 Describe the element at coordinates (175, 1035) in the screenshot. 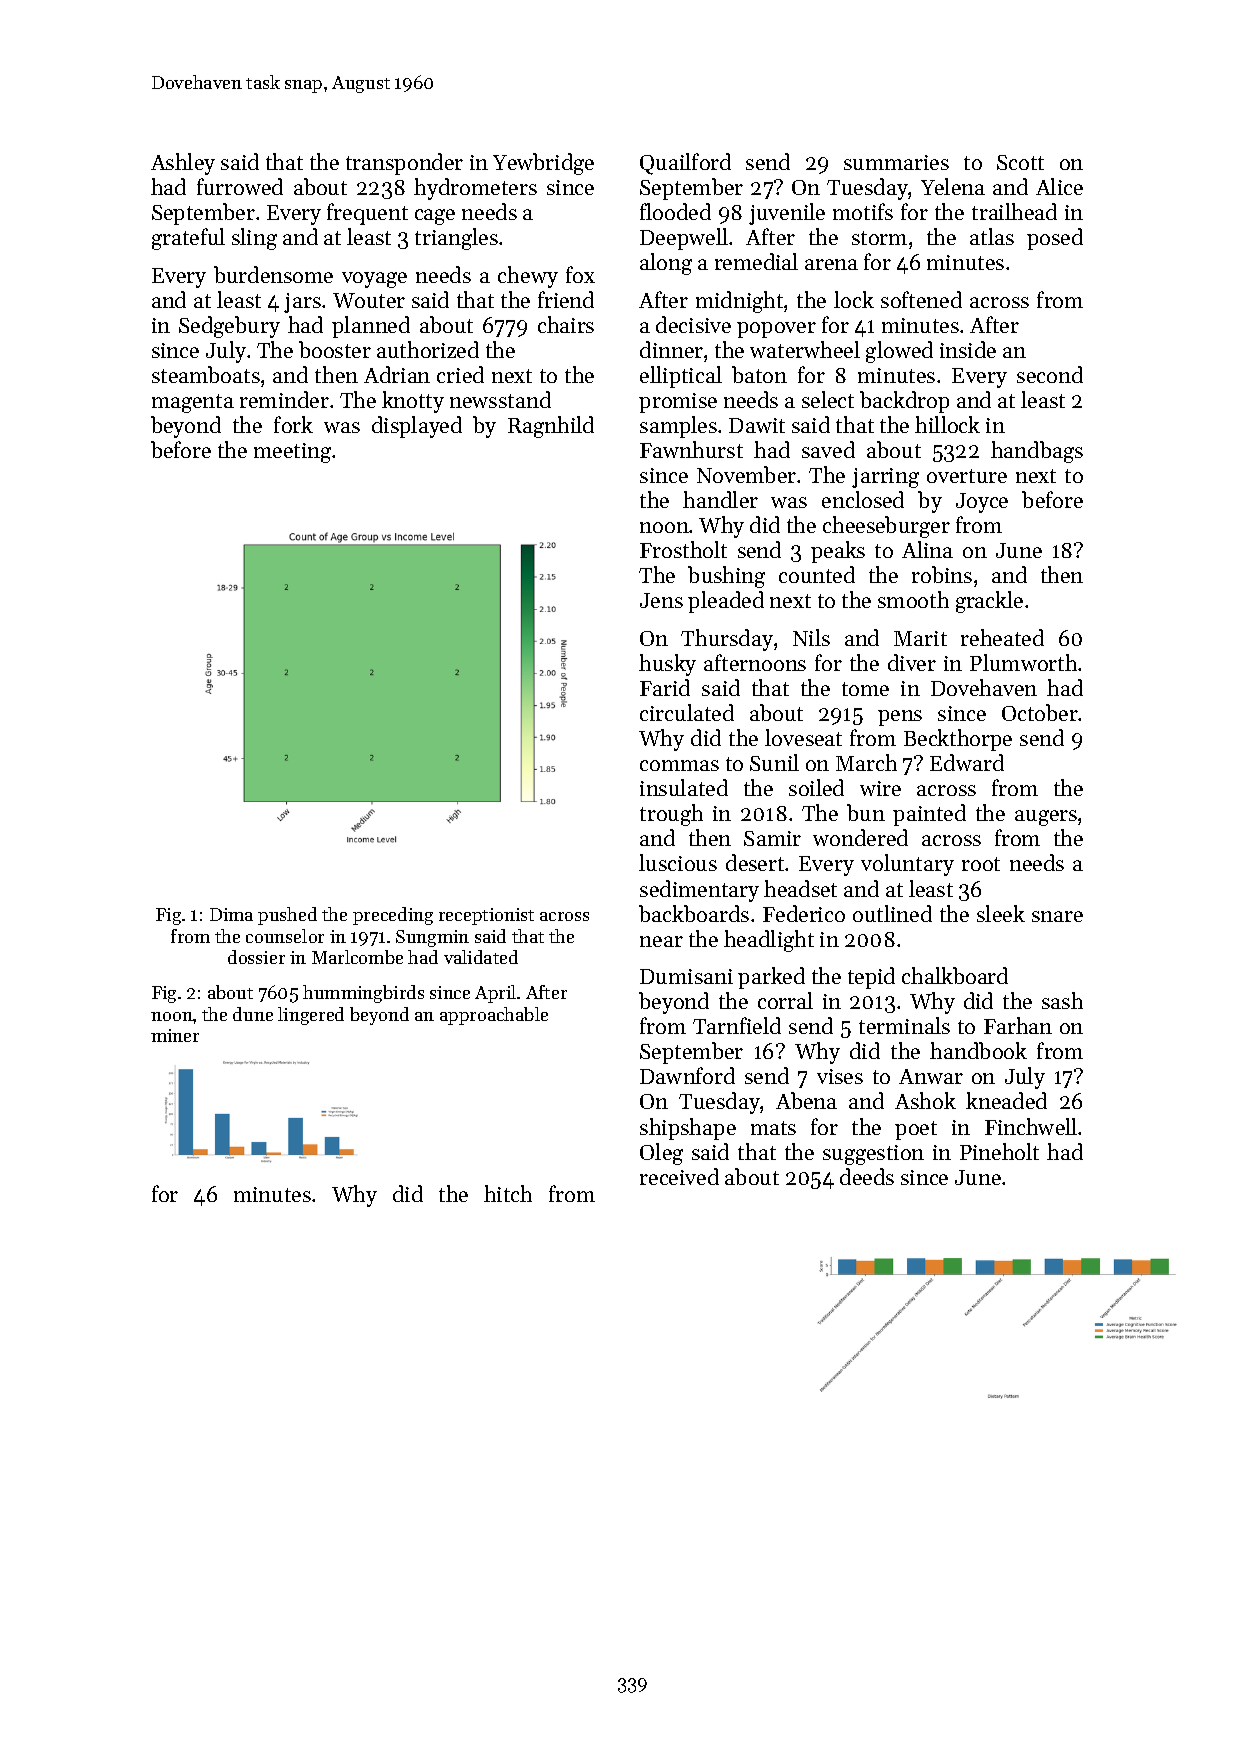

I see `miner` at that location.
